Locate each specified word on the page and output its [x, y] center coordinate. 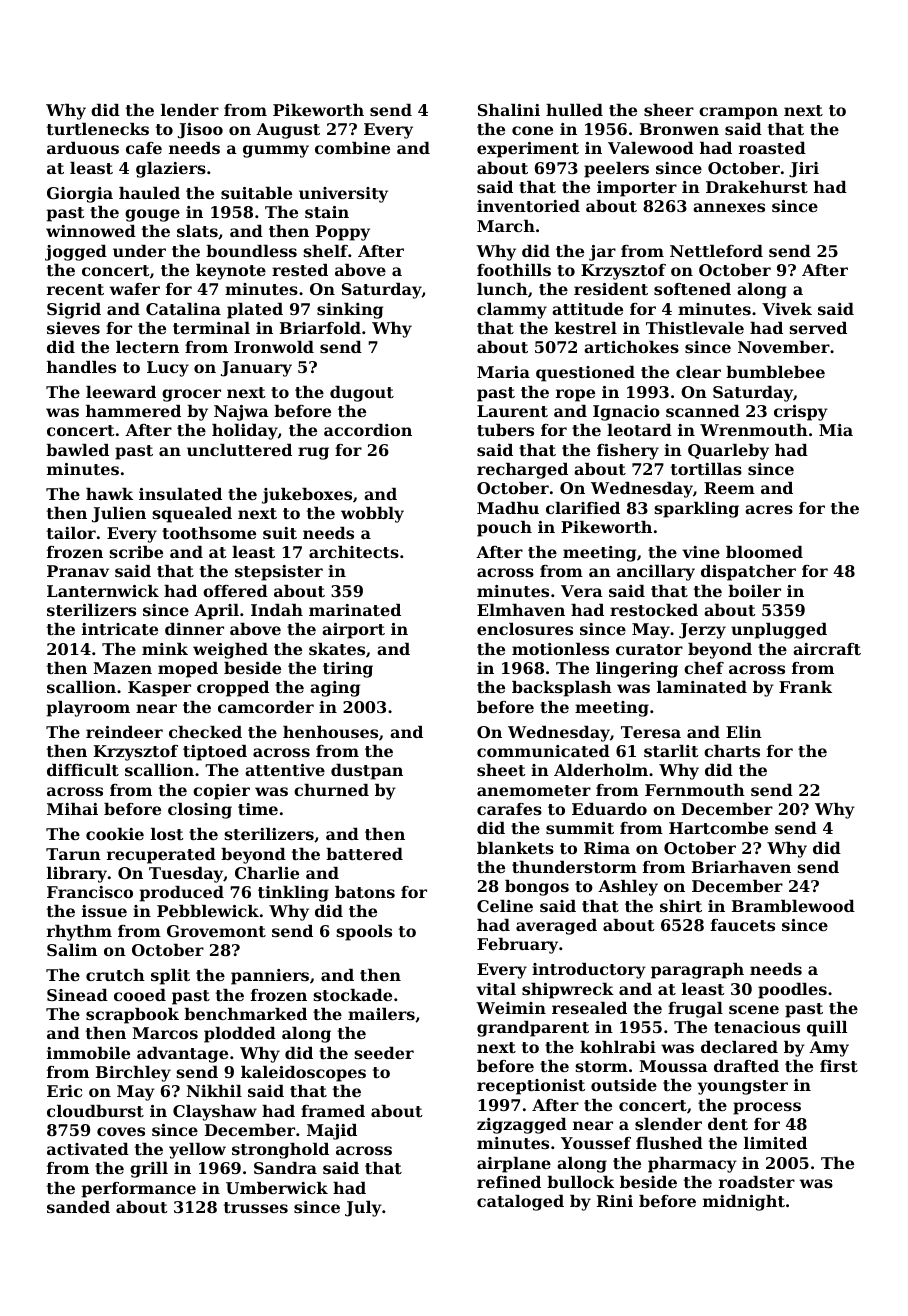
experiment [528, 150]
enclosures [525, 629]
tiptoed [215, 753]
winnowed [91, 231]
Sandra [285, 1168]
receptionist [531, 1087]
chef [704, 668]
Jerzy [702, 631]
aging [335, 689]
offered [235, 591]
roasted [772, 148]
